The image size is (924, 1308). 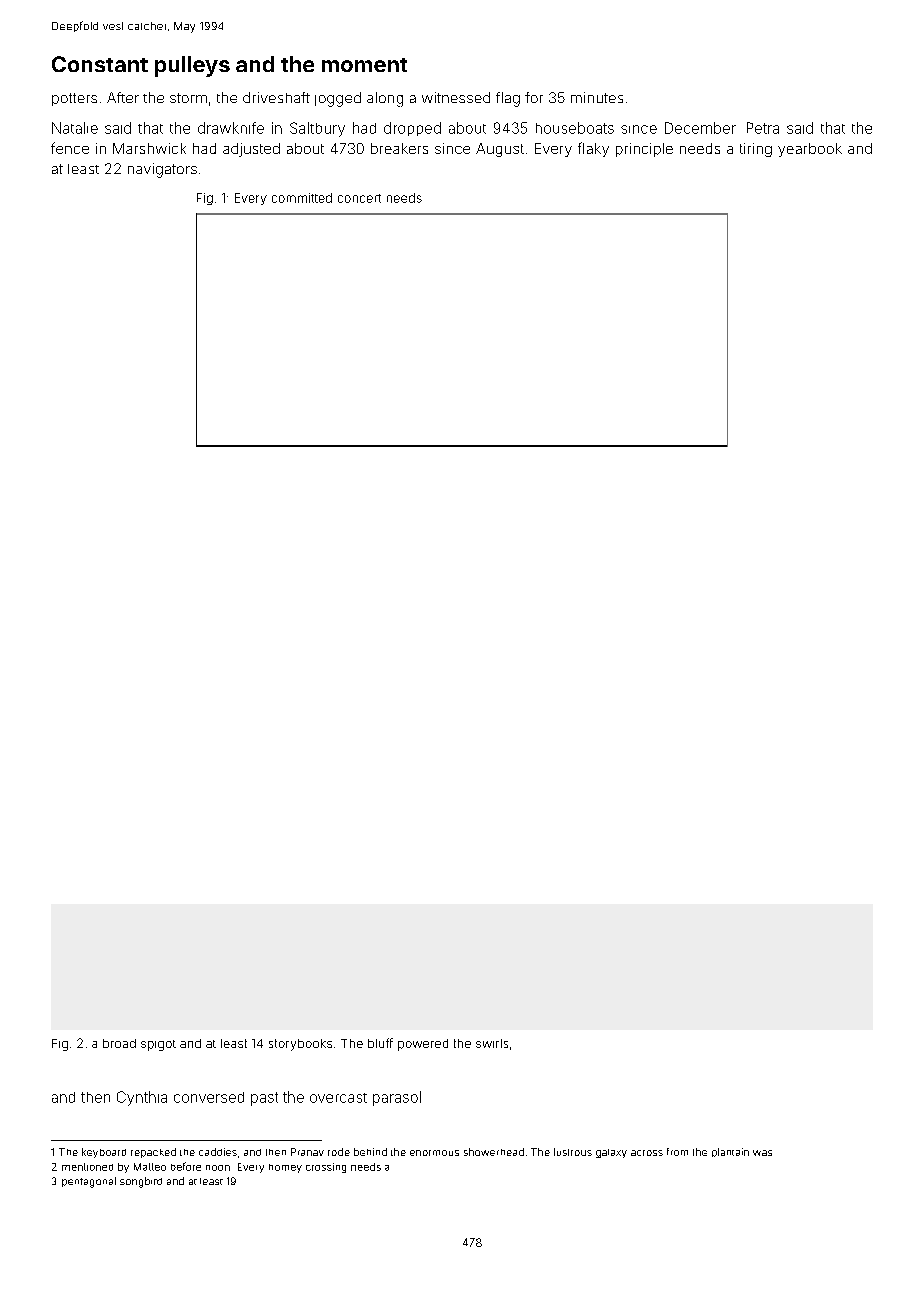 I want to click on yearbook, so click(x=810, y=150).
